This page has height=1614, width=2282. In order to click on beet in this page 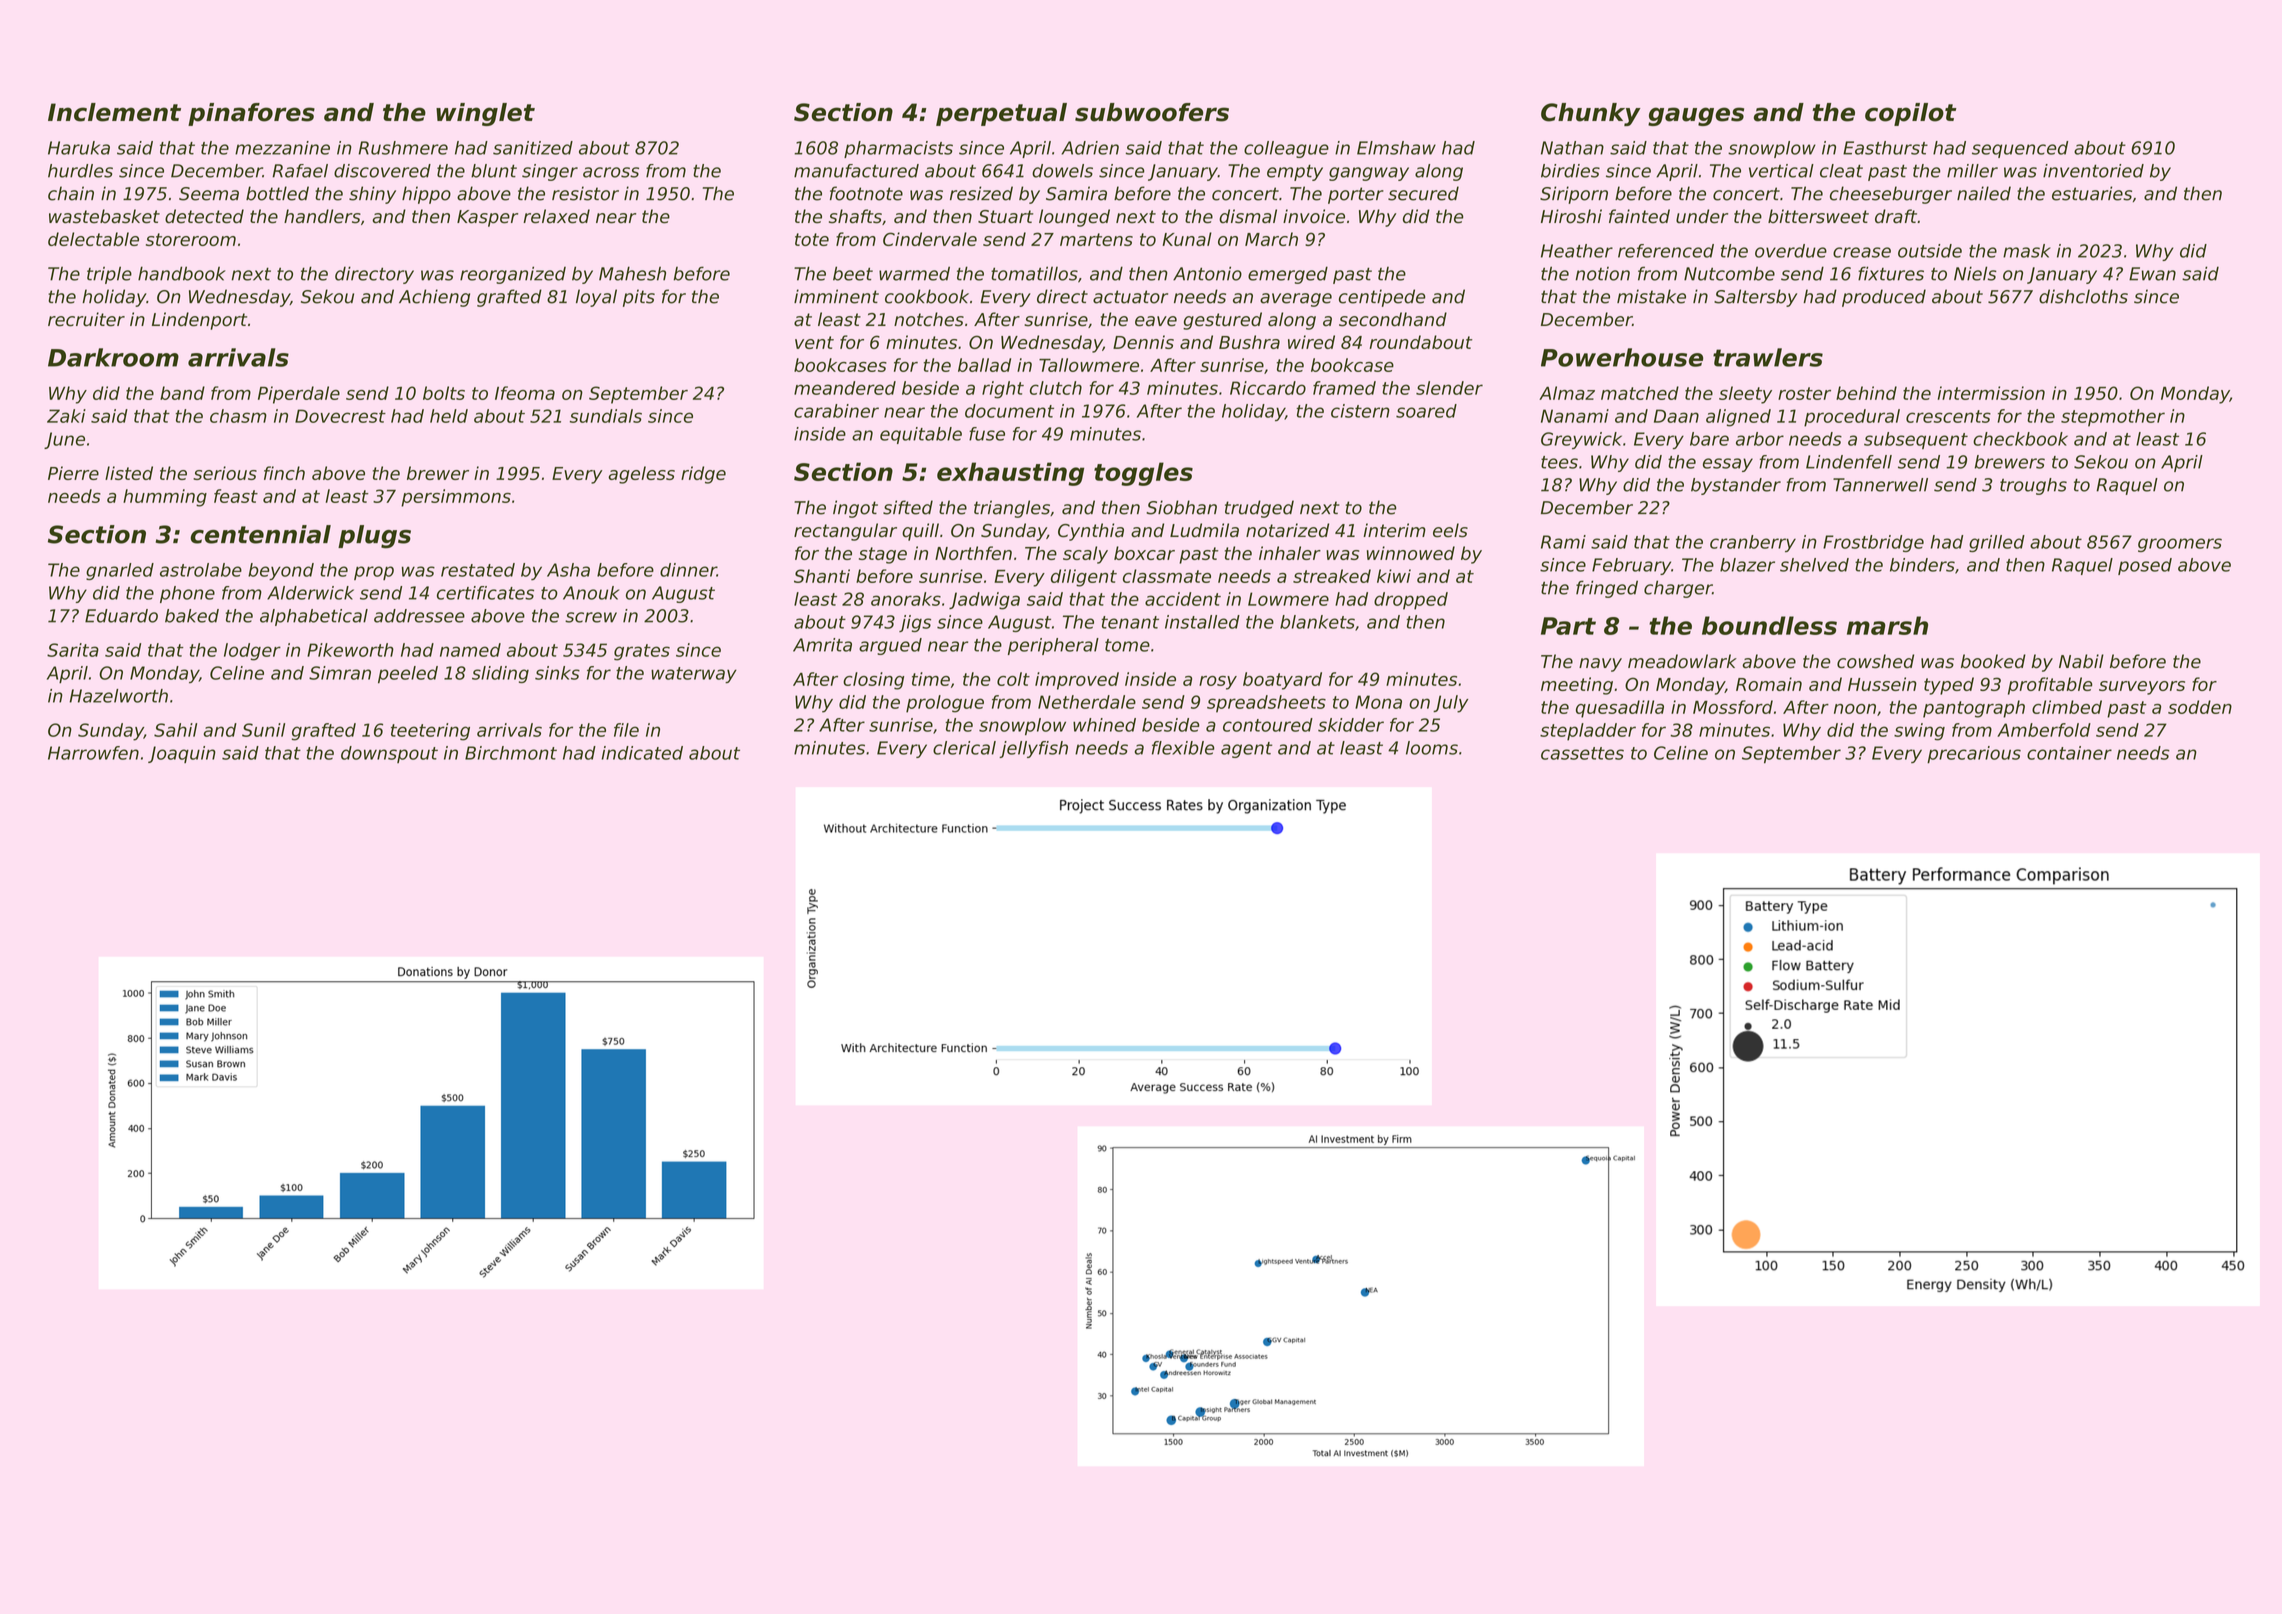, I will do `click(853, 273)`.
